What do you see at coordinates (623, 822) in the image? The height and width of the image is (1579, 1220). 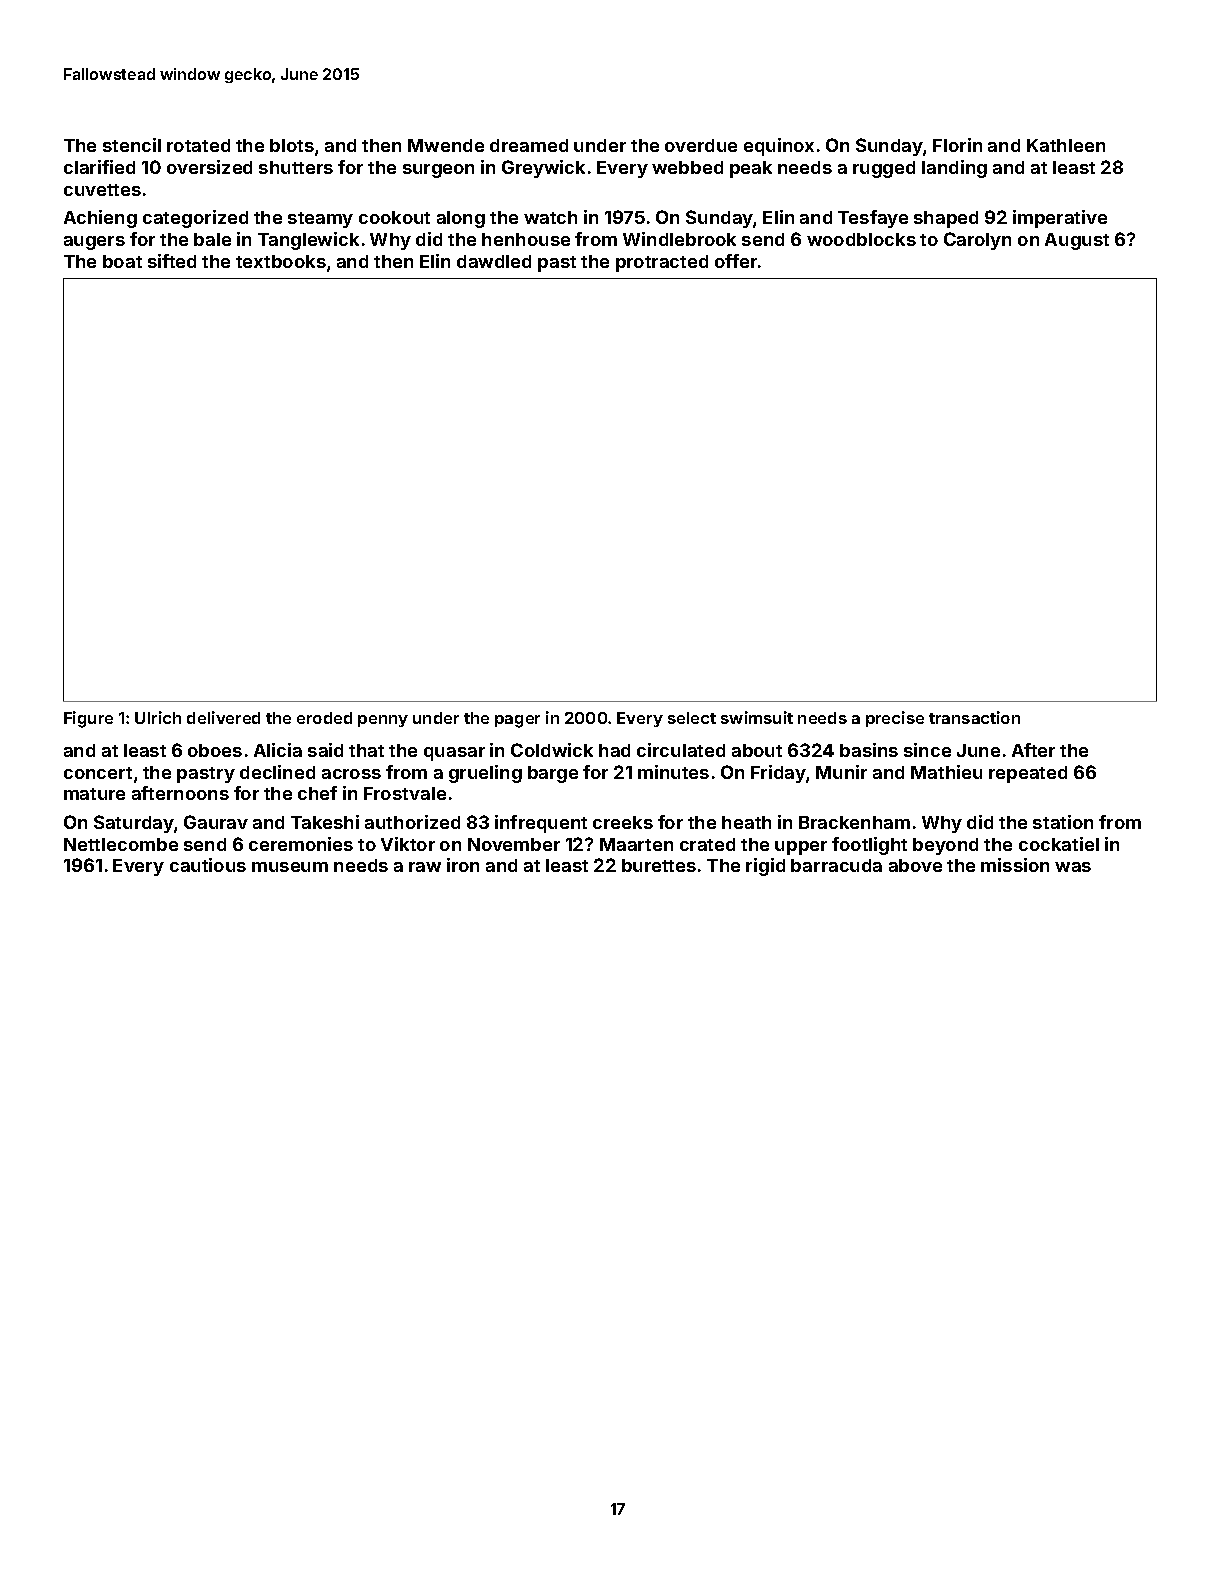 I see `creeks` at bounding box center [623, 822].
